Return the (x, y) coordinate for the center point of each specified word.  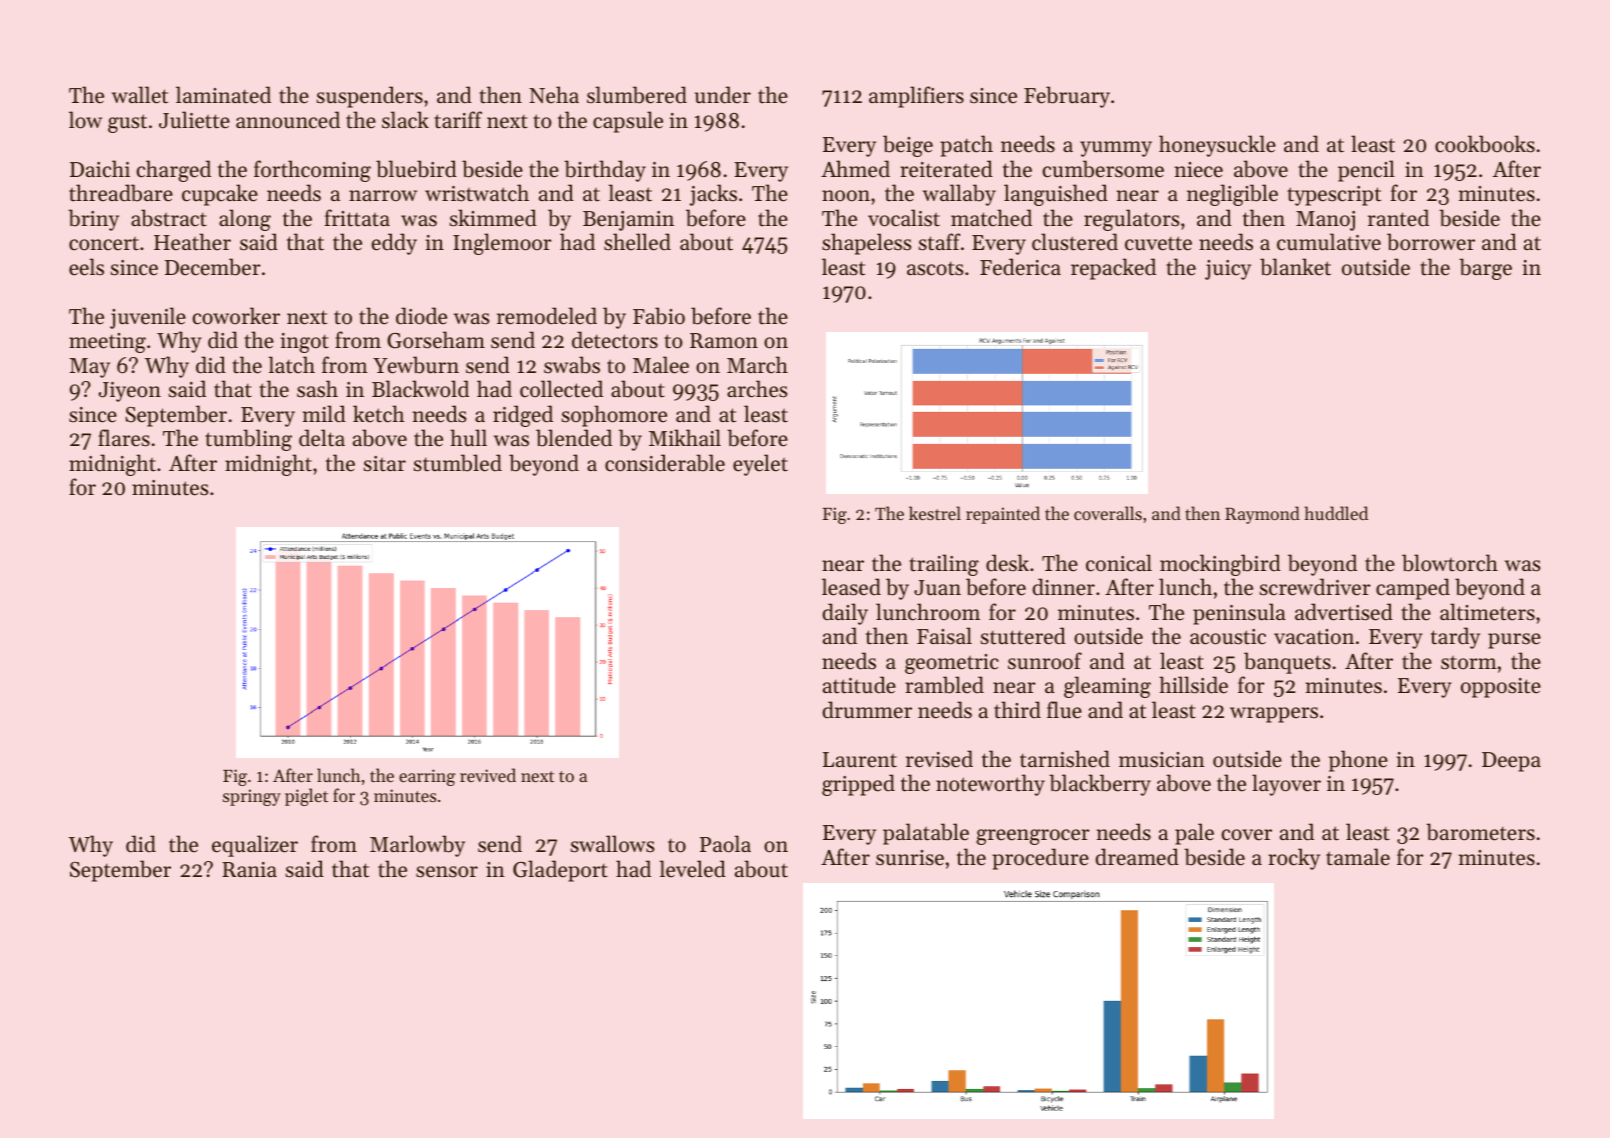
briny (93, 220)
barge (1485, 269)
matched (991, 218)
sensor (447, 872)
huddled (1336, 513)
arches (757, 389)
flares (124, 438)
